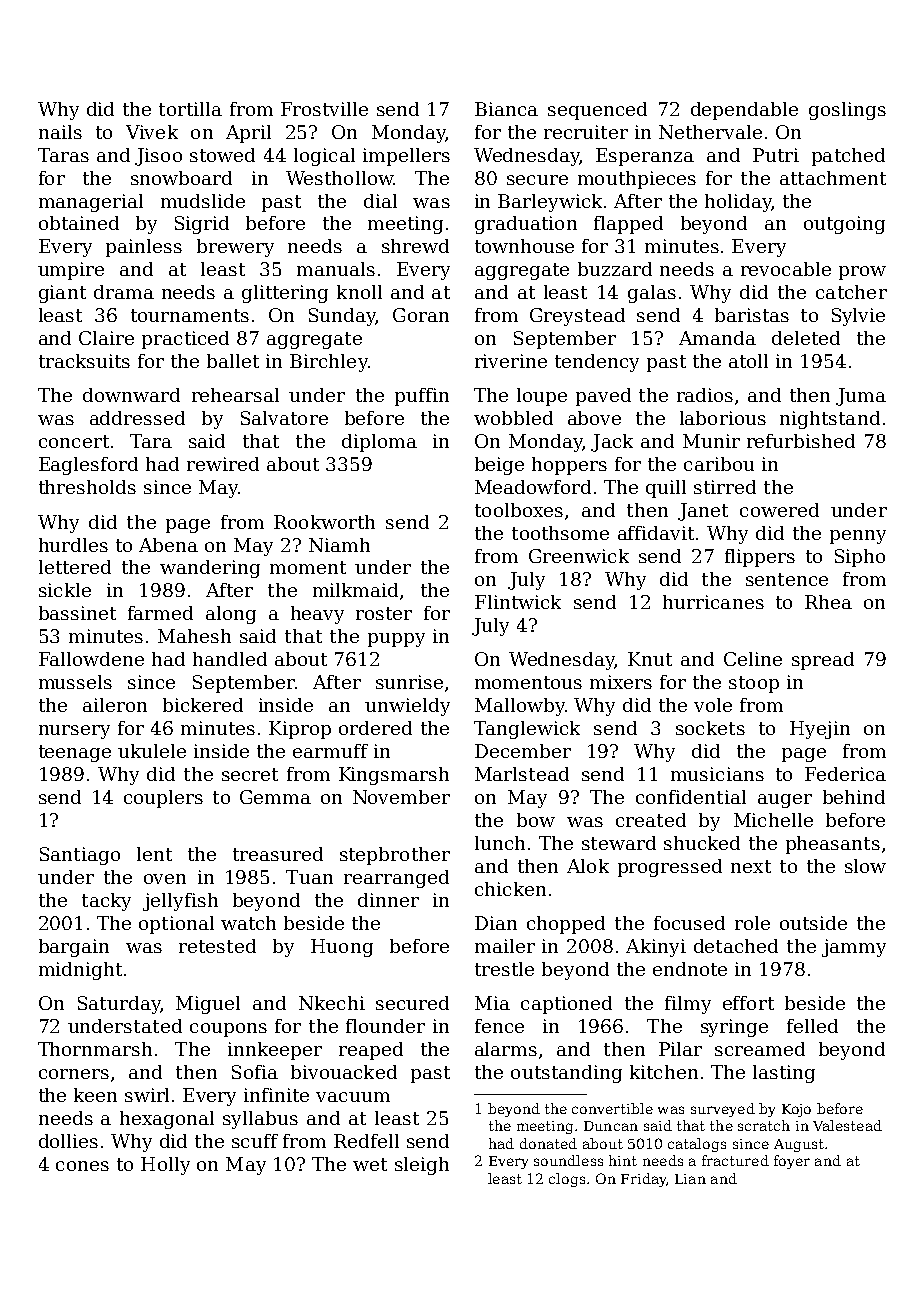 The height and width of the document is (1308, 924). Describe the element at coordinates (650, 659) in the document. I see `Knut` at that location.
